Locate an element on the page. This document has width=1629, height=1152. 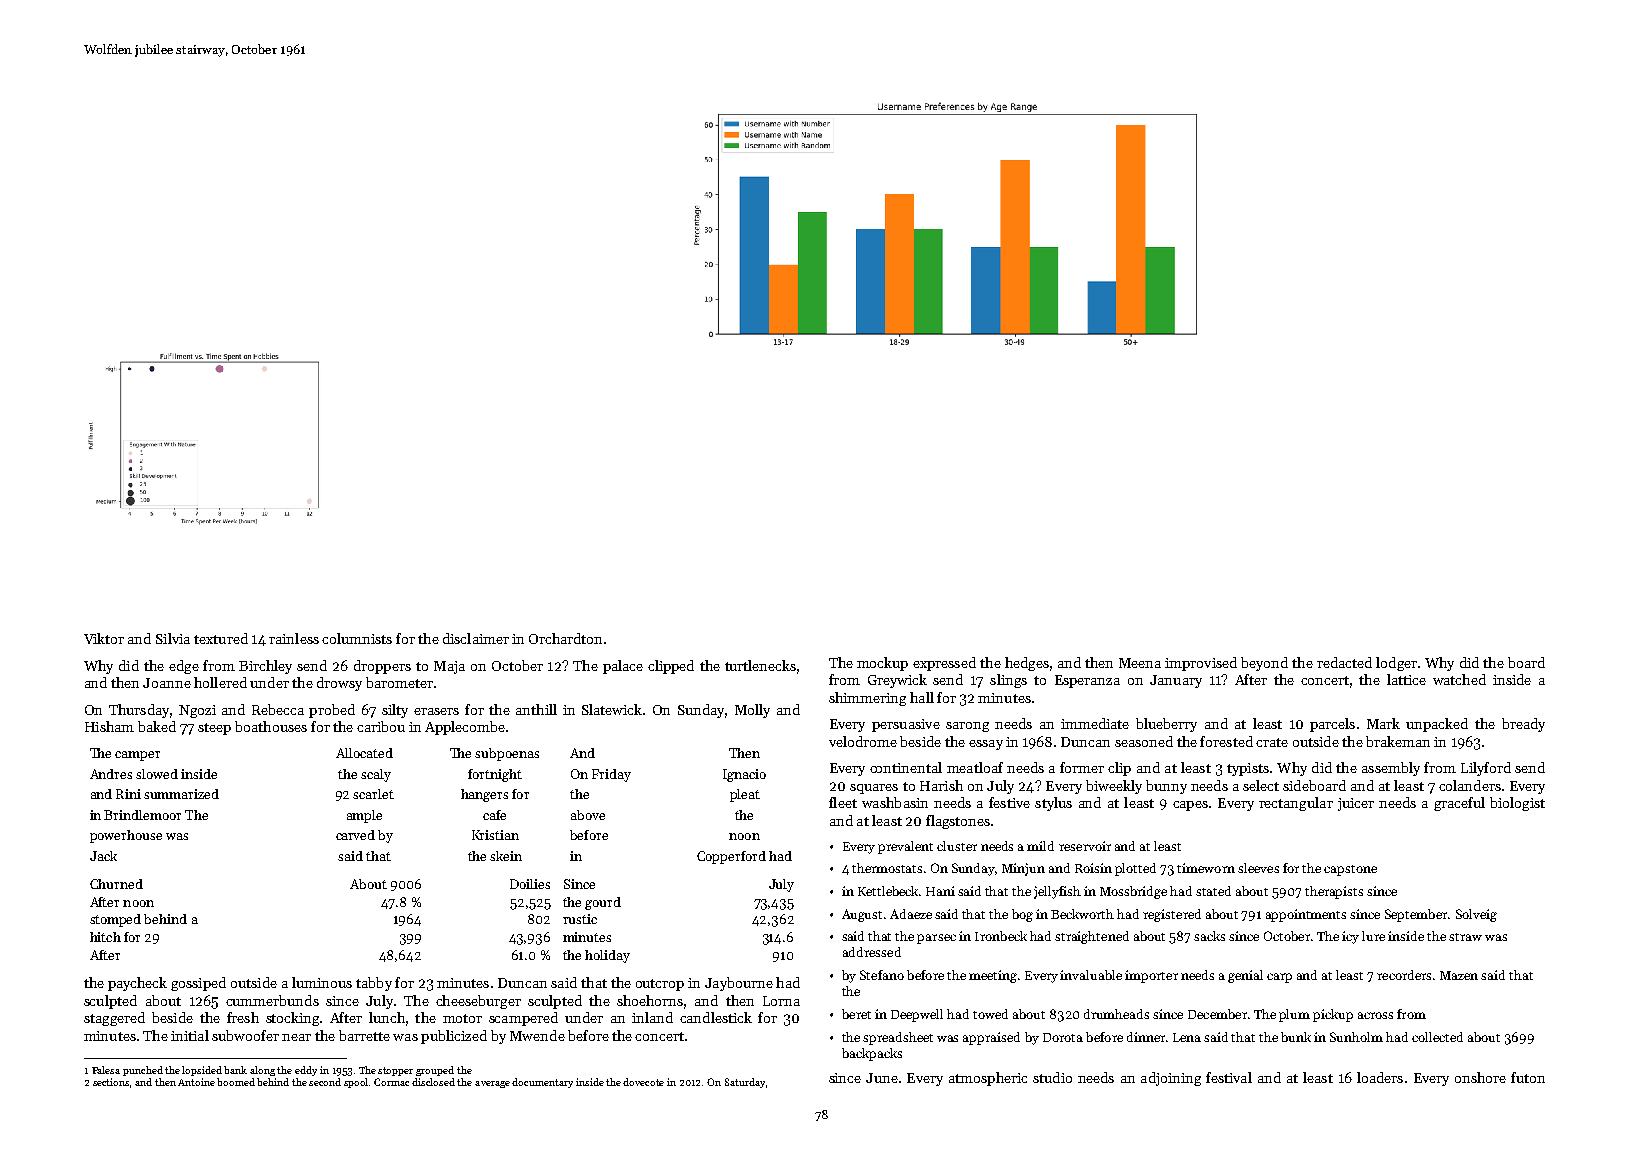
appraised is located at coordinates (991, 1038).
